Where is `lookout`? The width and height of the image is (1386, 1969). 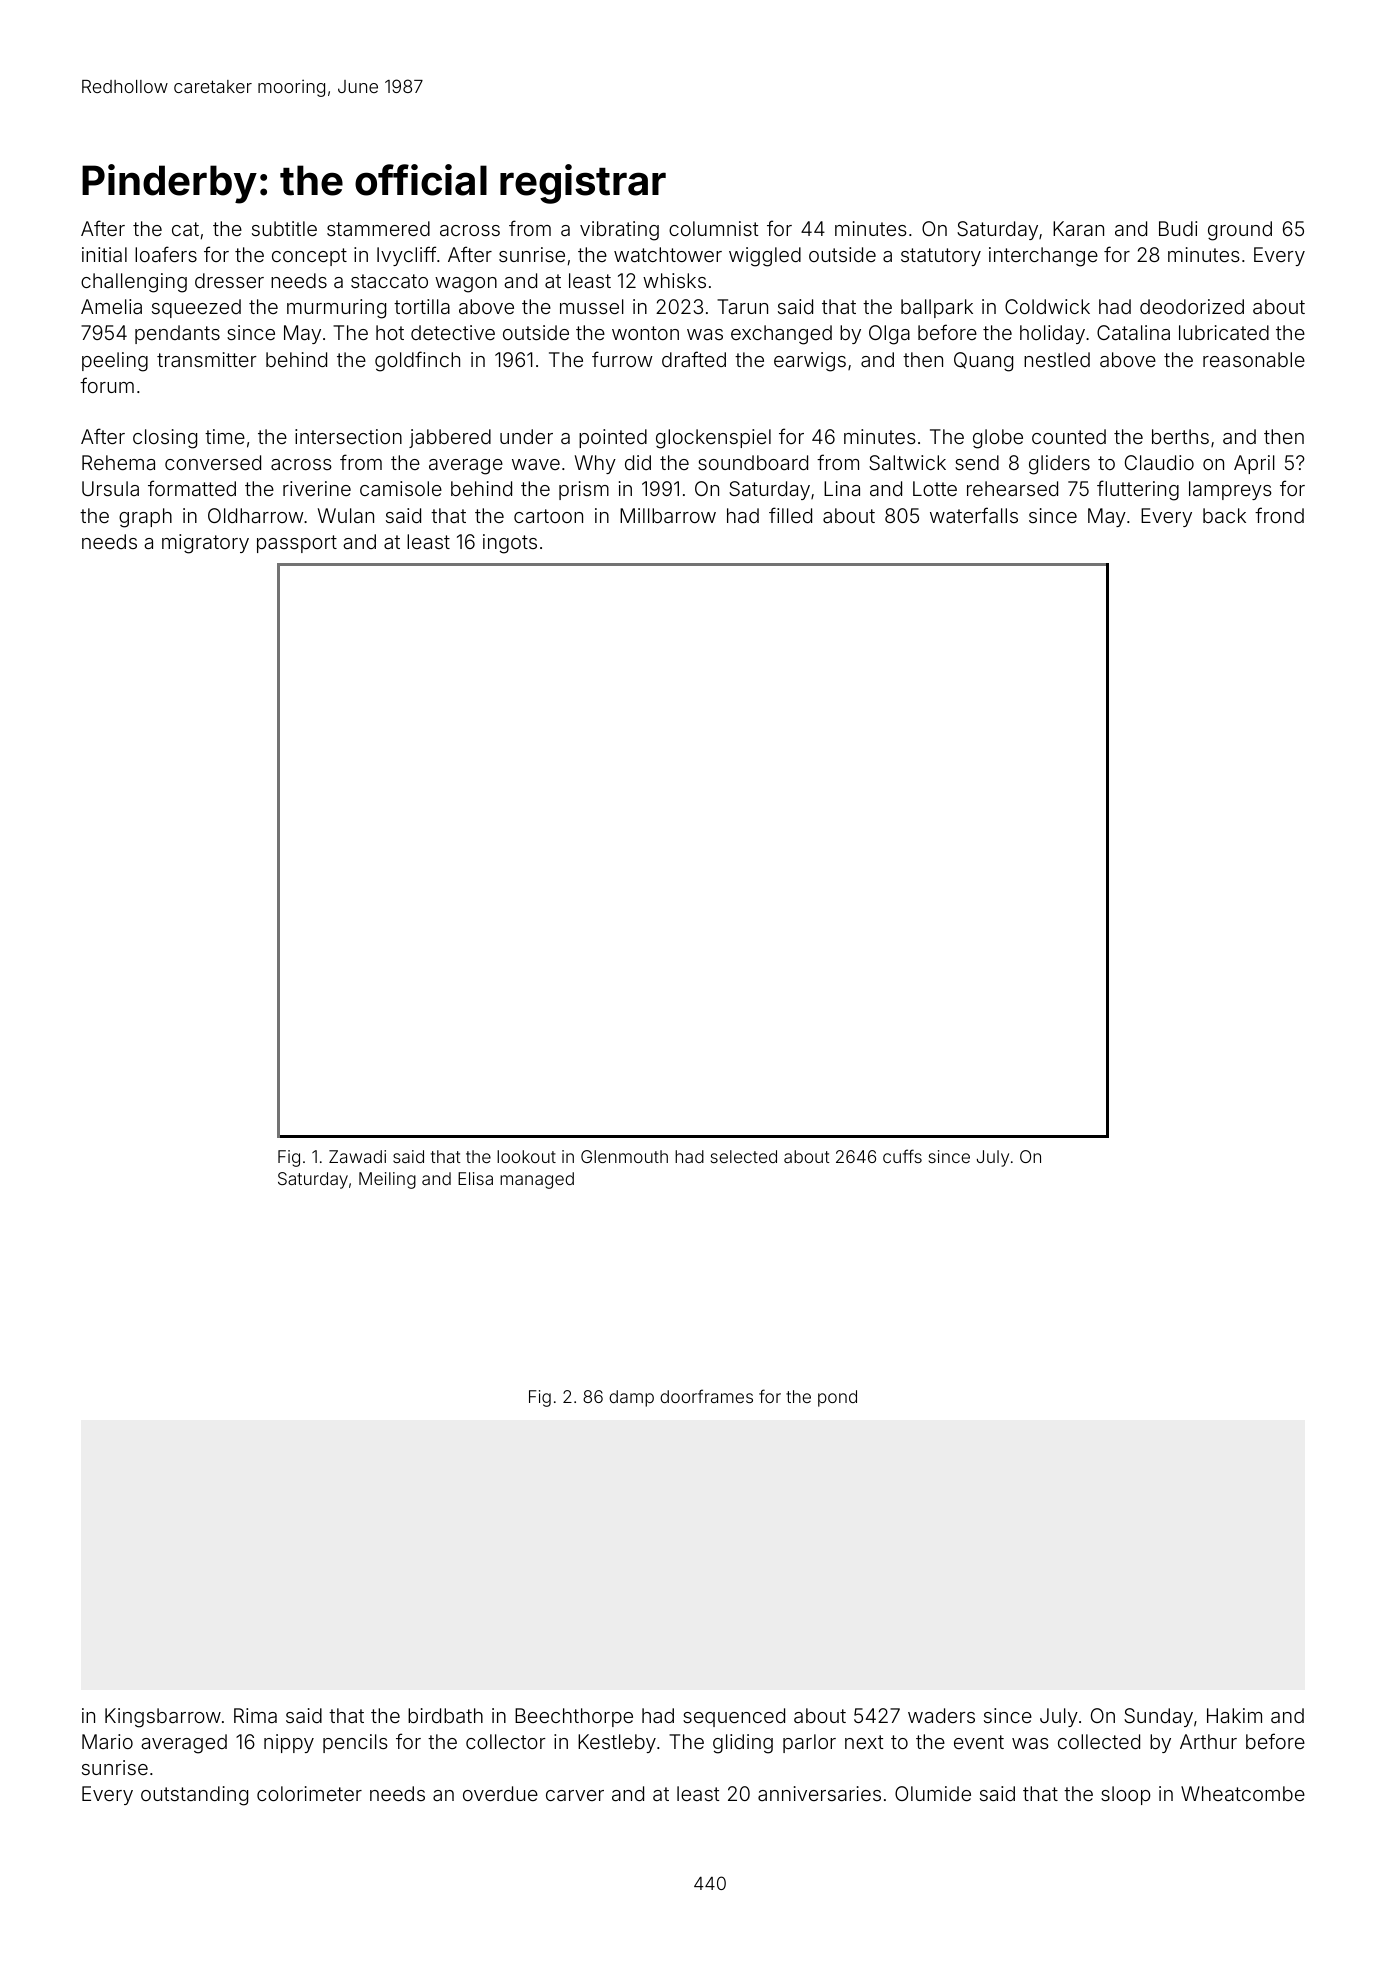
lookout is located at coordinates (526, 1156).
